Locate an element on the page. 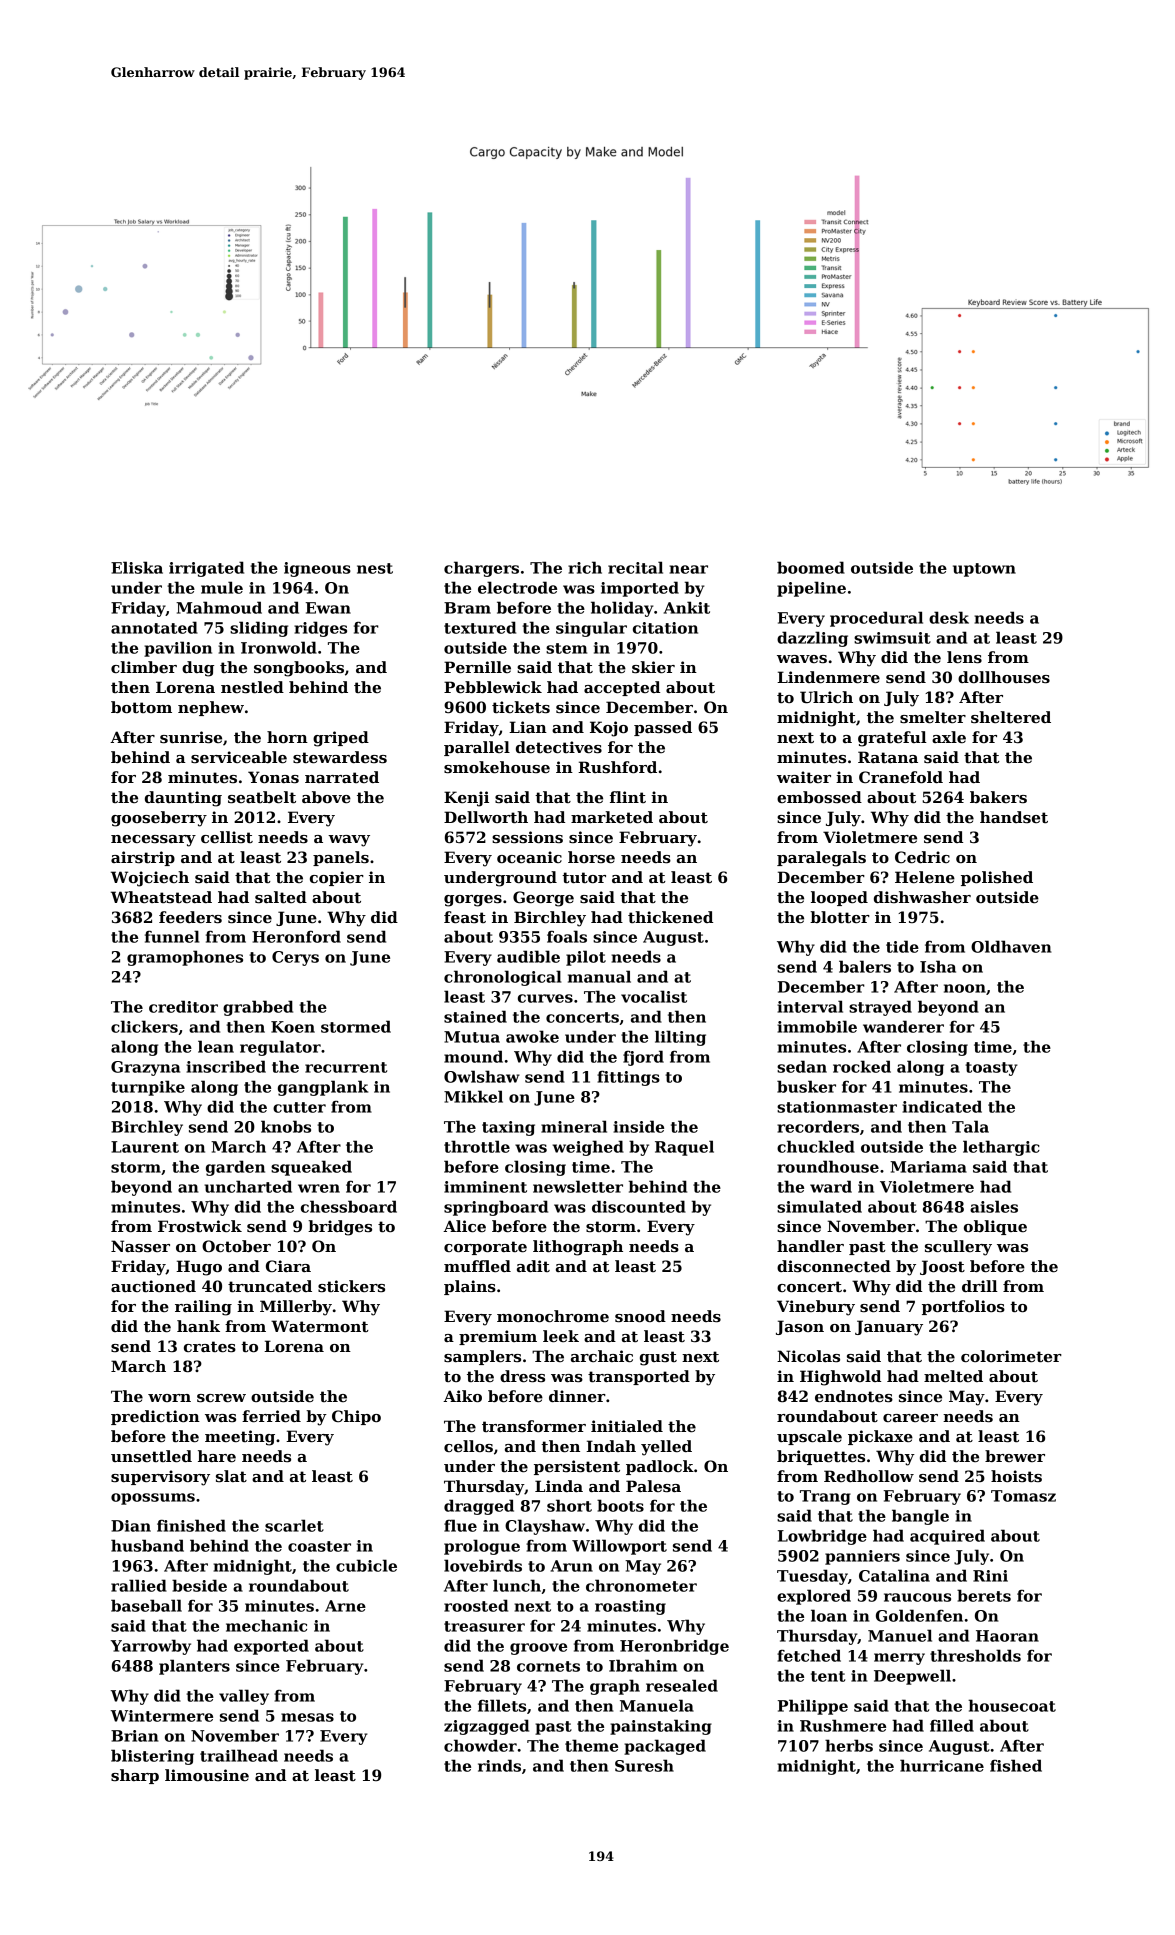 The height and width of the image is (1935, 1175). thickened is located at coordinates (670, 917).
